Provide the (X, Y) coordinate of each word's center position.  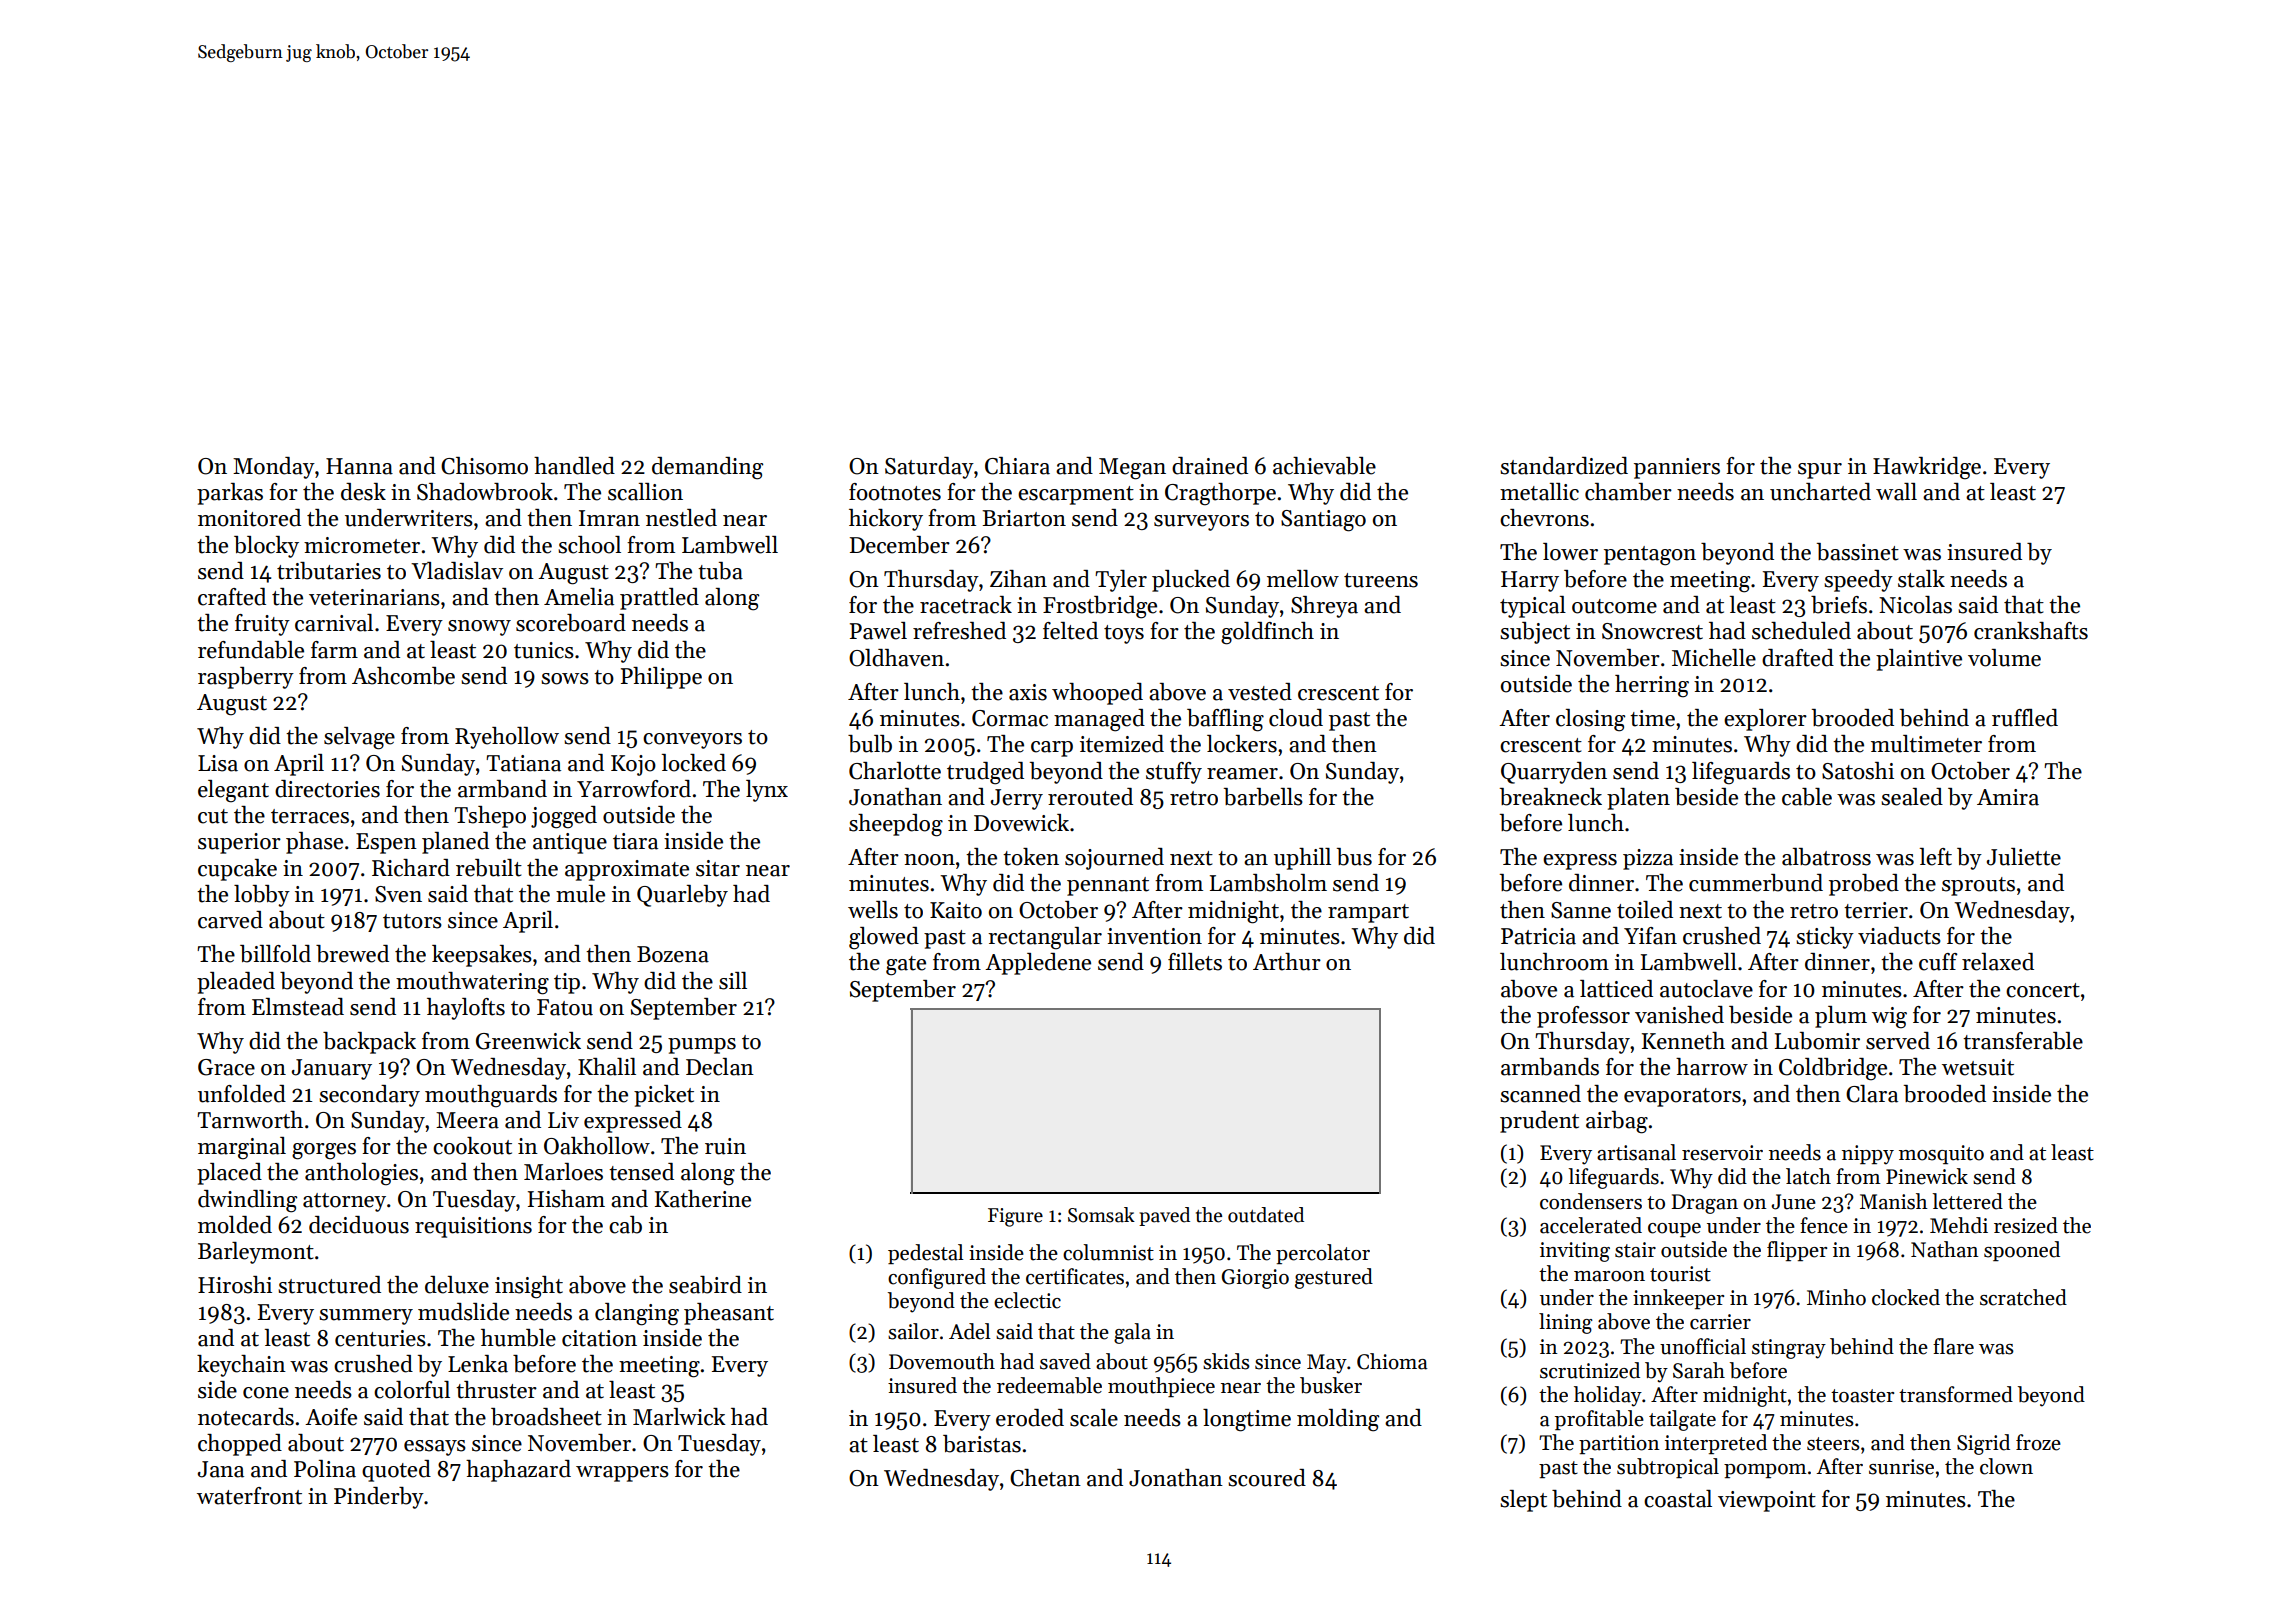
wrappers (622, 1474)
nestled (681, 518)
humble (518, 1338)
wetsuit (1978, 1067)
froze (2038, 1442)
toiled (1645, 910)
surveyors (1201, 523)
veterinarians (374, 597)
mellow (1303, 579)
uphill (1302, 859)
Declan (720, 1067)
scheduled (1801, 631)
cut (213, 816)
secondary (369, 1096)
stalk (1921, 579)
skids (1226, 1361)
